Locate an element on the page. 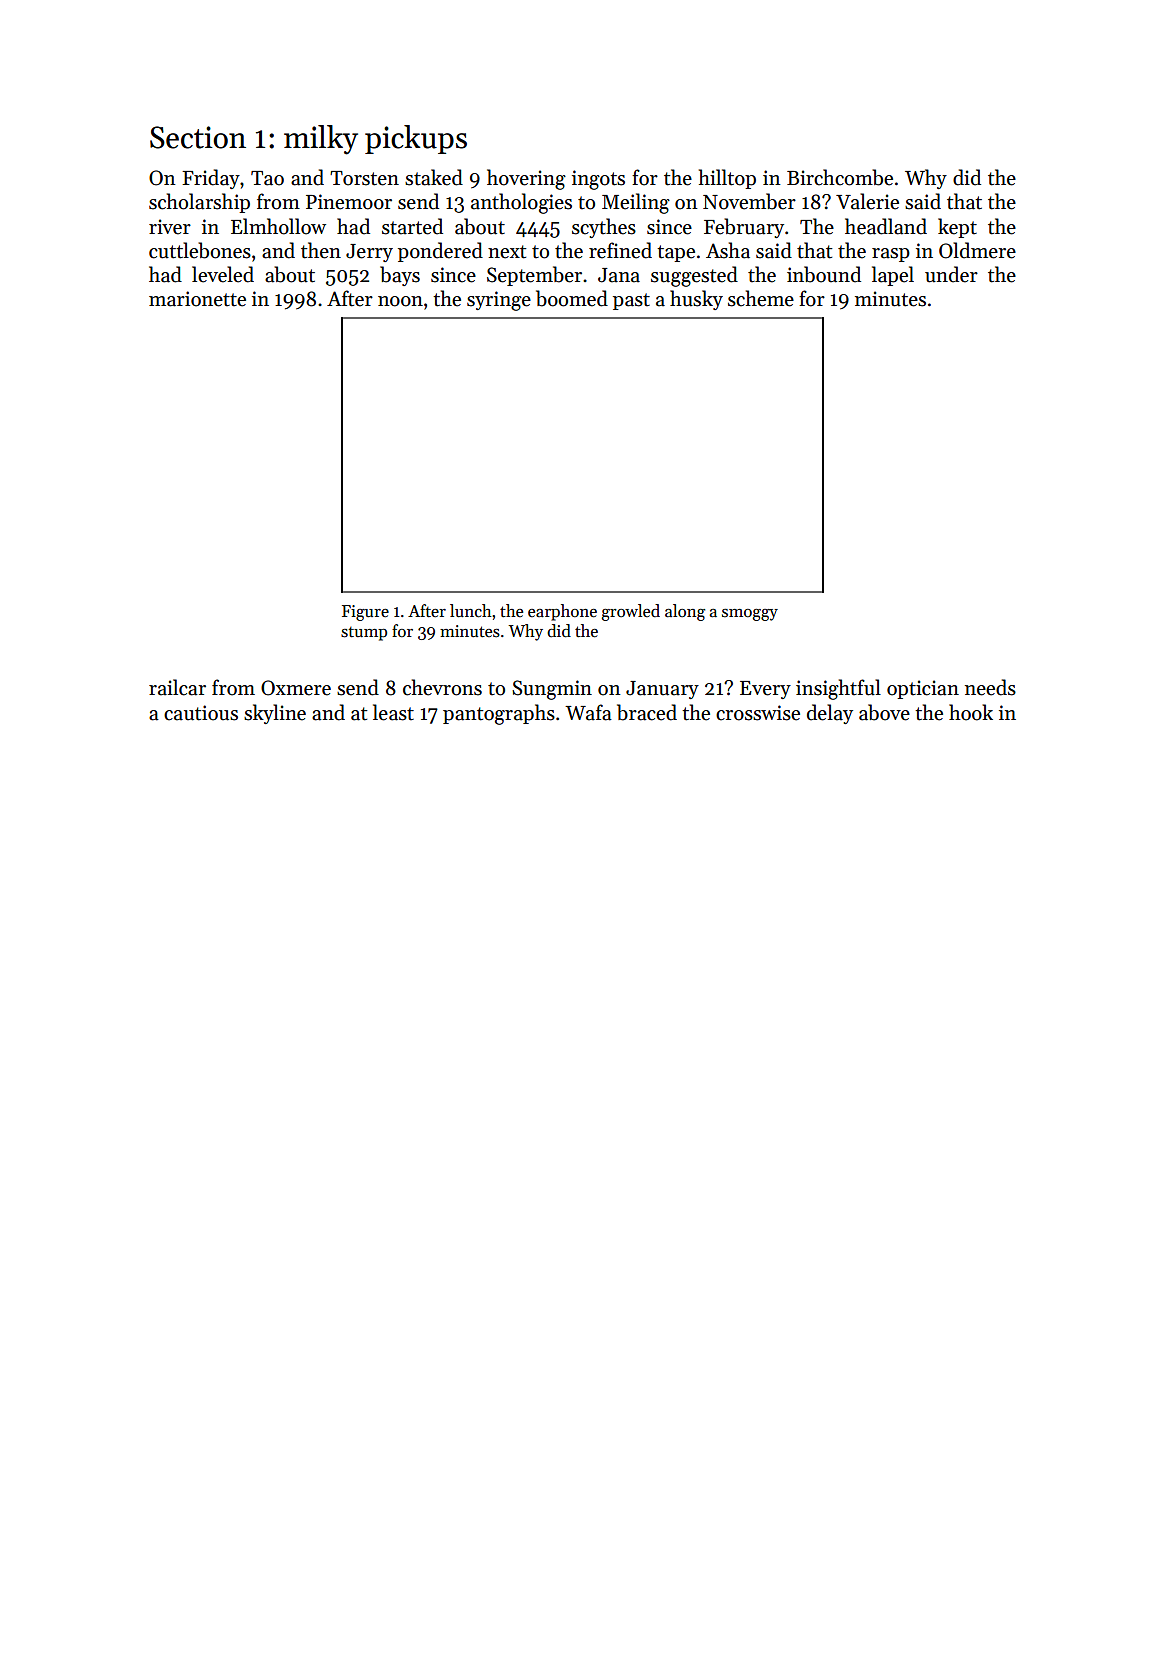 This image has height=1654, width=1165. lapel is located at coordinates (893, 276).
